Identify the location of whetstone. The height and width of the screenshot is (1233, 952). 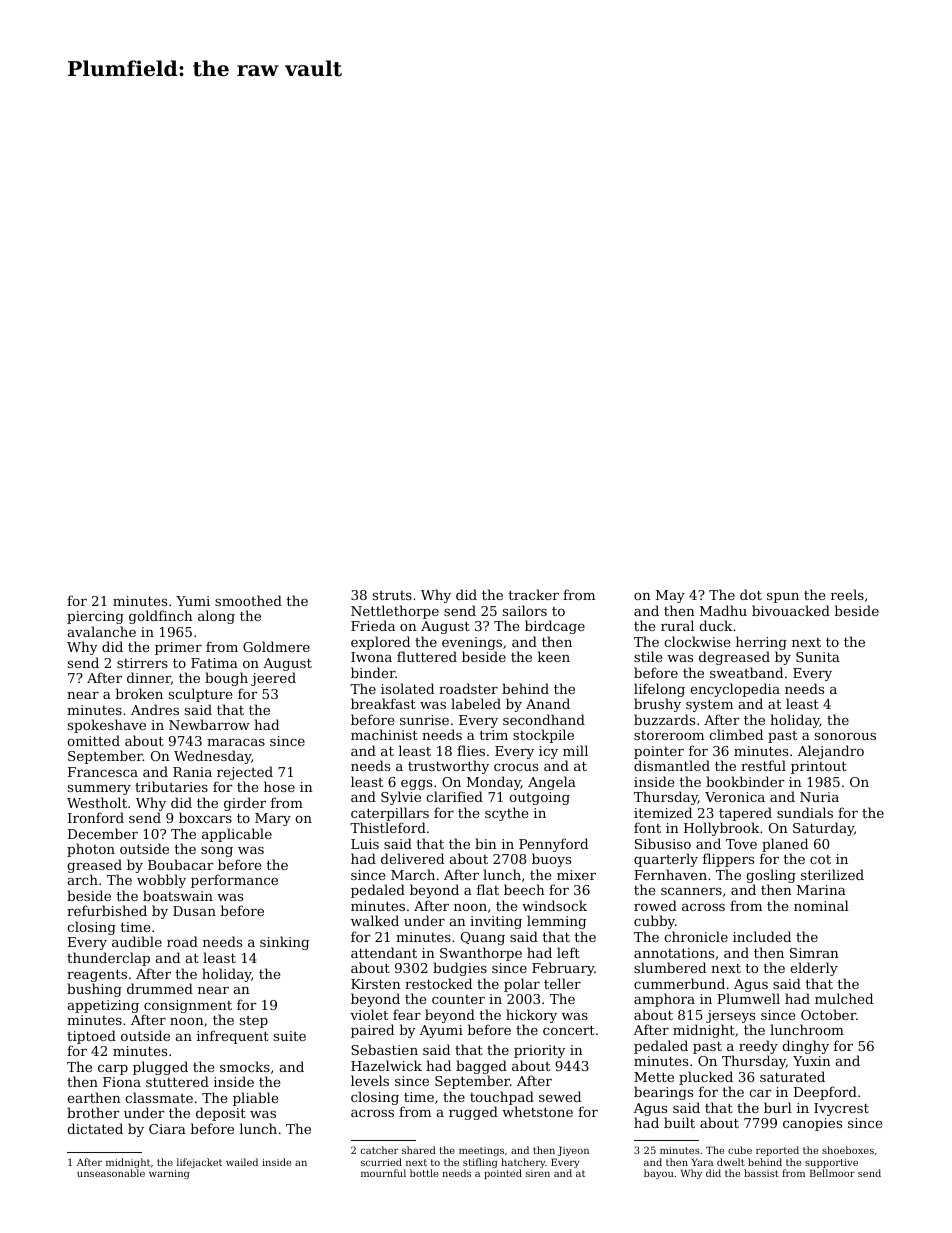
(537, 1111).
